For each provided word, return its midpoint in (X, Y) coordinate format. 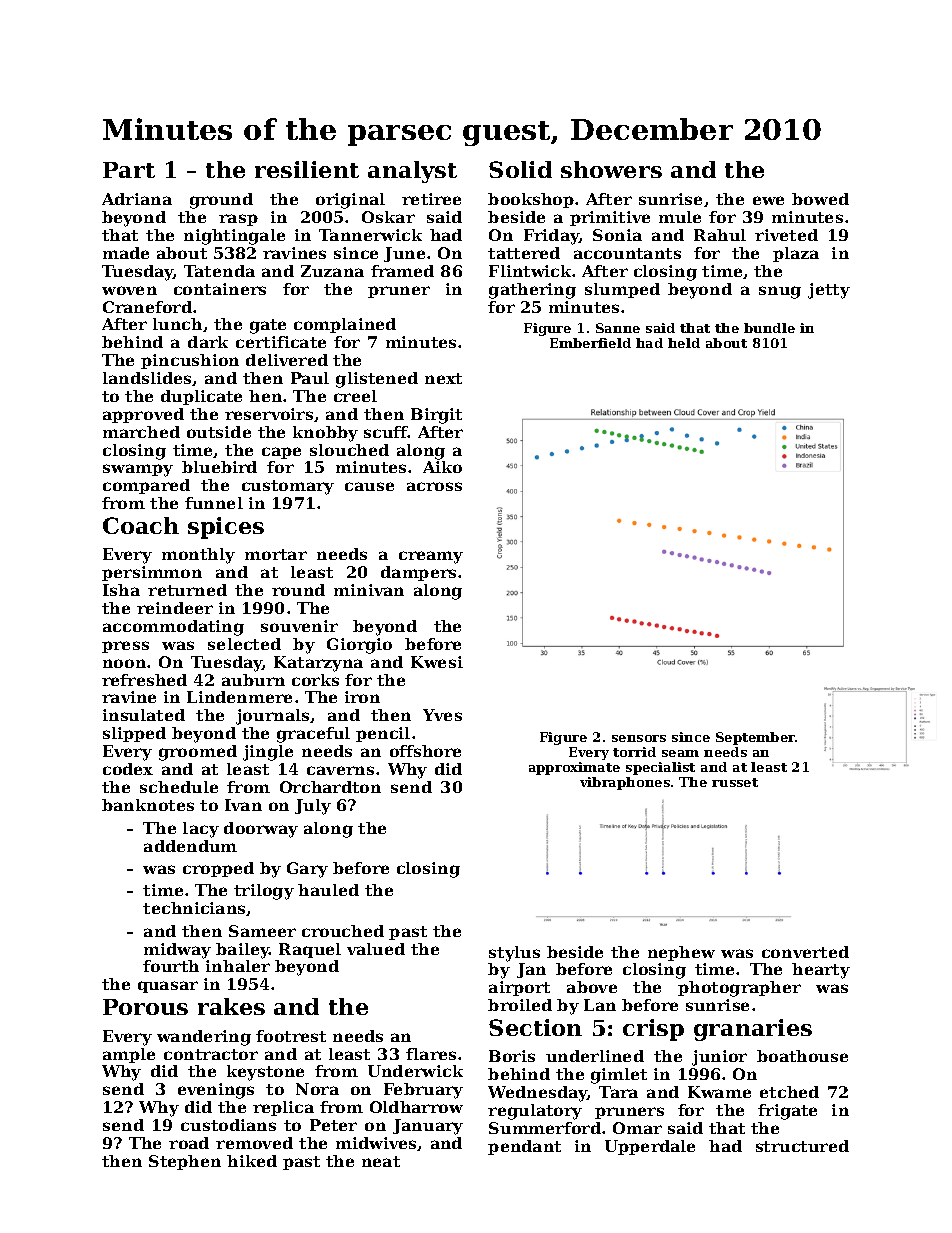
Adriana (137, 199)
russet (735, 782)
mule (680, 217)
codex (128, 769)
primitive (610, 218)
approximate (574, 768)
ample (129, 1055)
